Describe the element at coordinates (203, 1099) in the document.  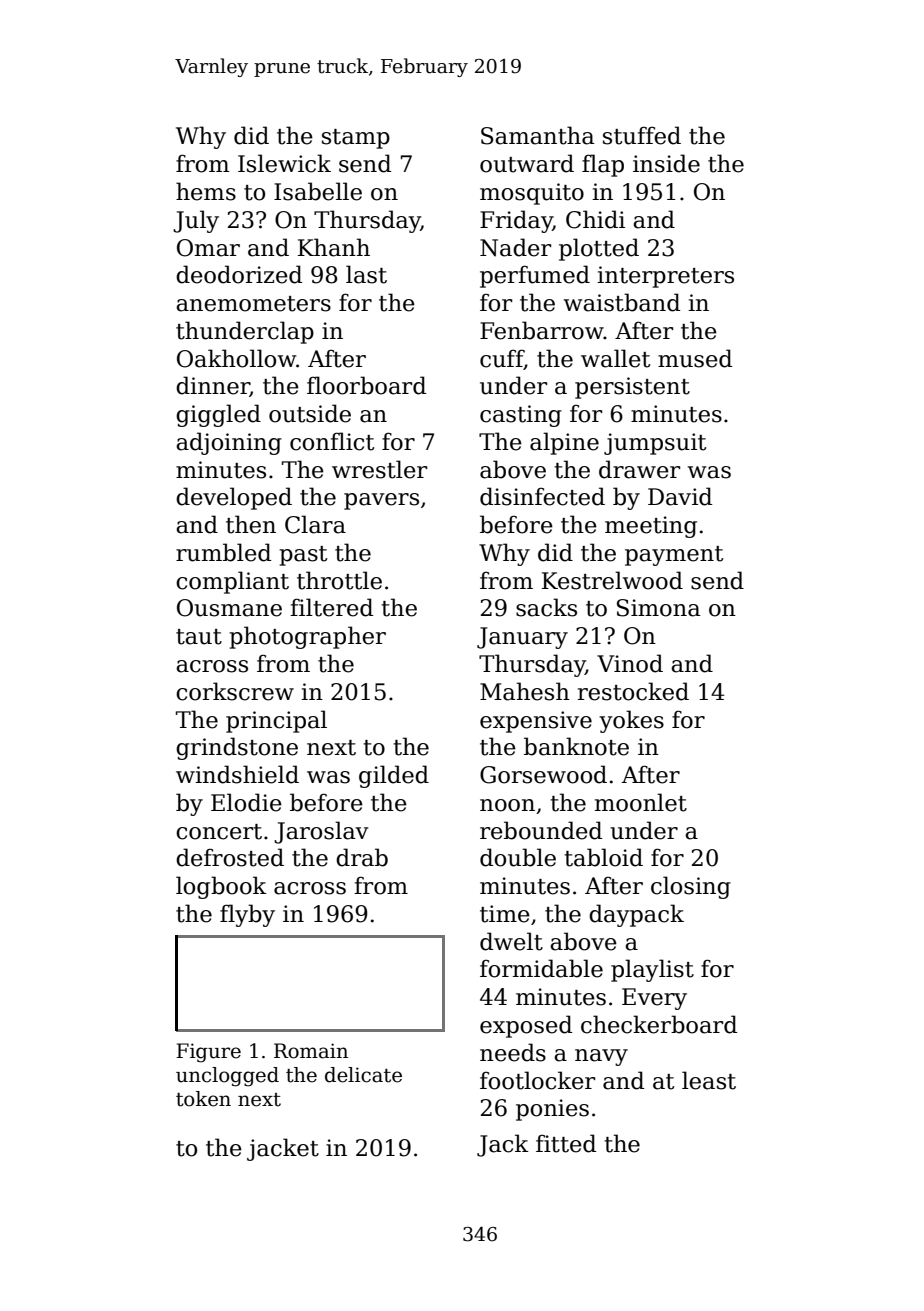
I see `token` at that location.
